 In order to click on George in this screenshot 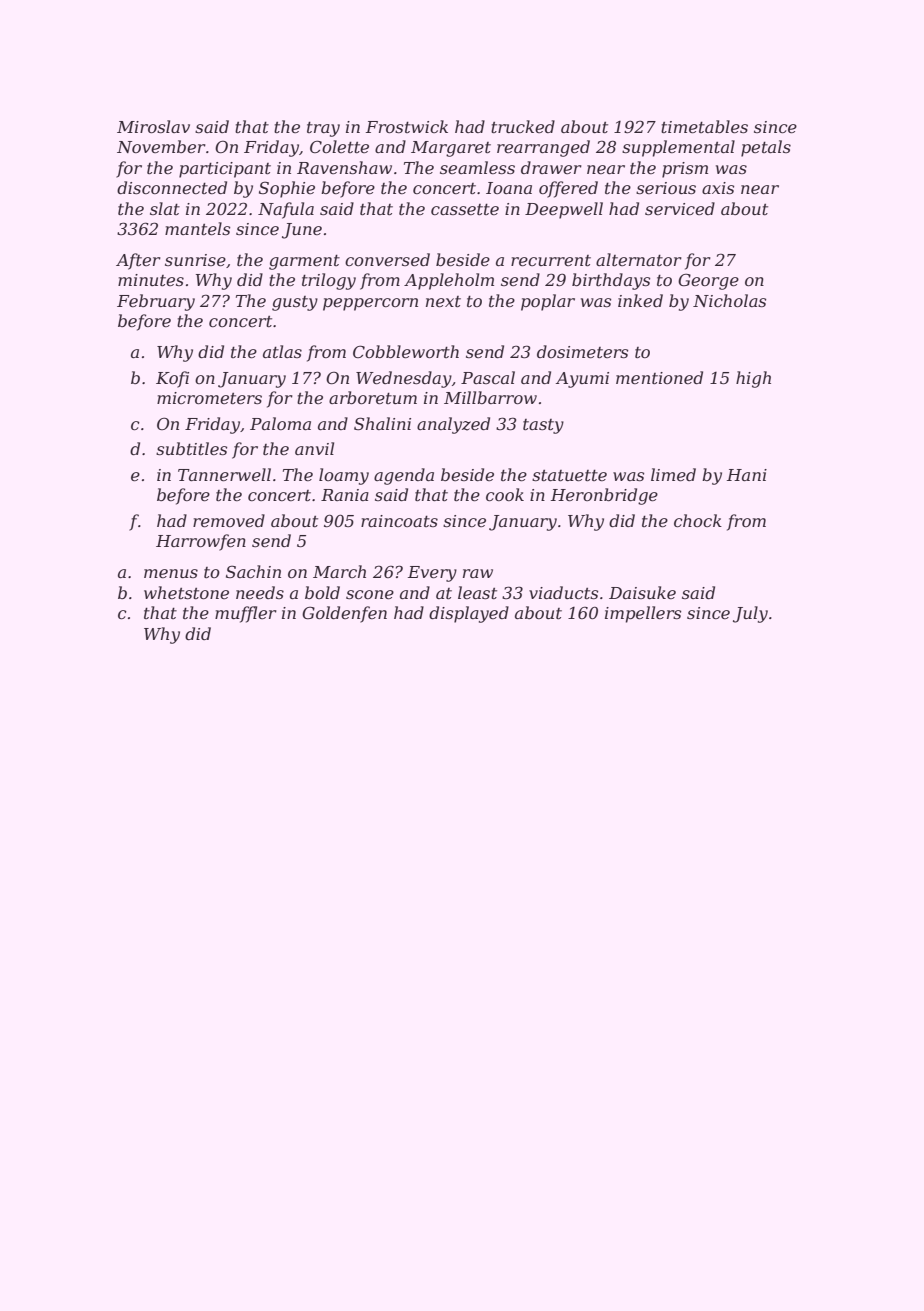, I will do `click(708, 282)`.
